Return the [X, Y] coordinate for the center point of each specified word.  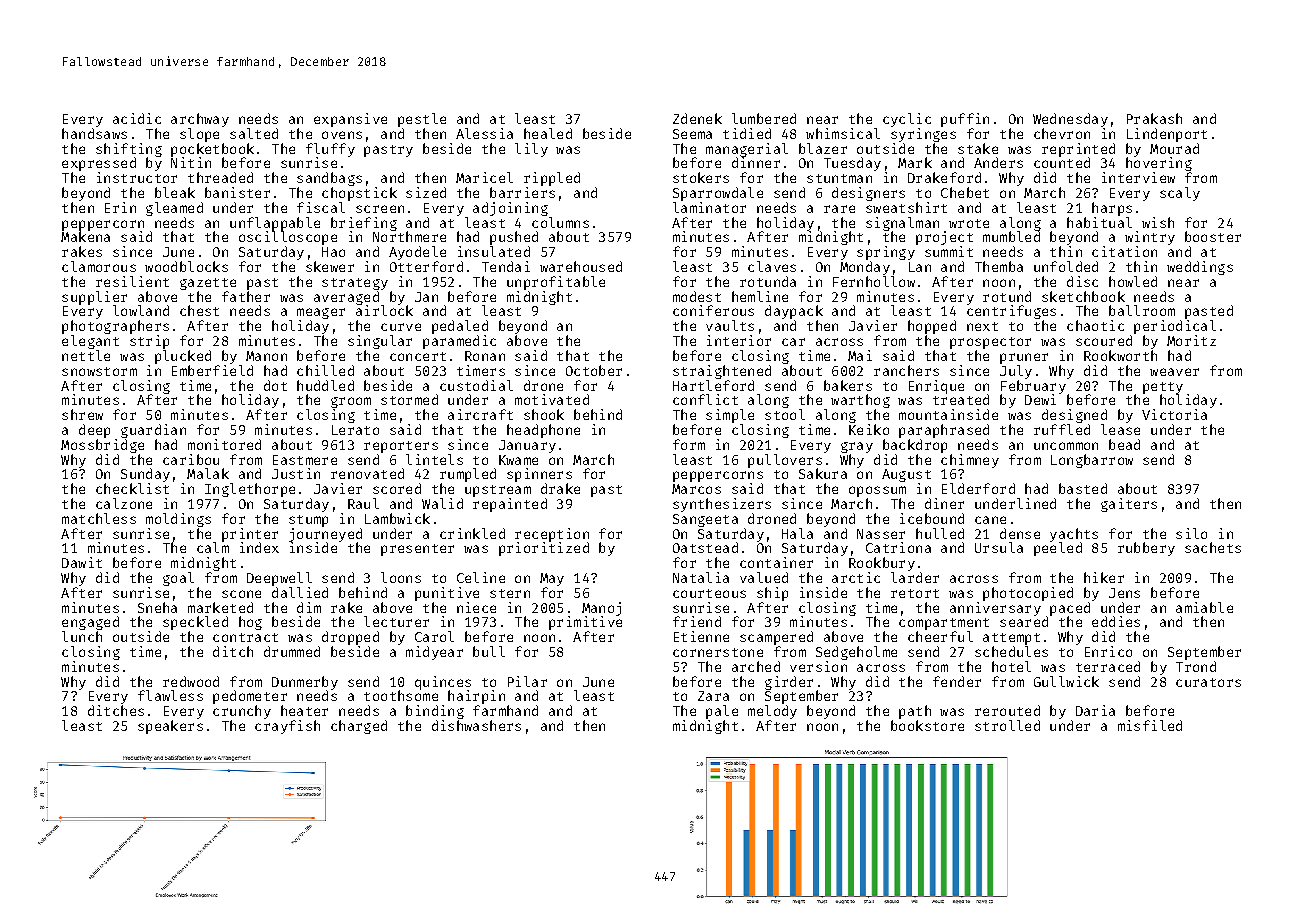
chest [199, 310]
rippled [552, 179]
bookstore [927, 725]
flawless [170, 695]
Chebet [965, 192]
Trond [1196, 666]
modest [697, 296]
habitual [1099, 222]
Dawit [82, 562]
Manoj [601, 609]
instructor [137, 177]
